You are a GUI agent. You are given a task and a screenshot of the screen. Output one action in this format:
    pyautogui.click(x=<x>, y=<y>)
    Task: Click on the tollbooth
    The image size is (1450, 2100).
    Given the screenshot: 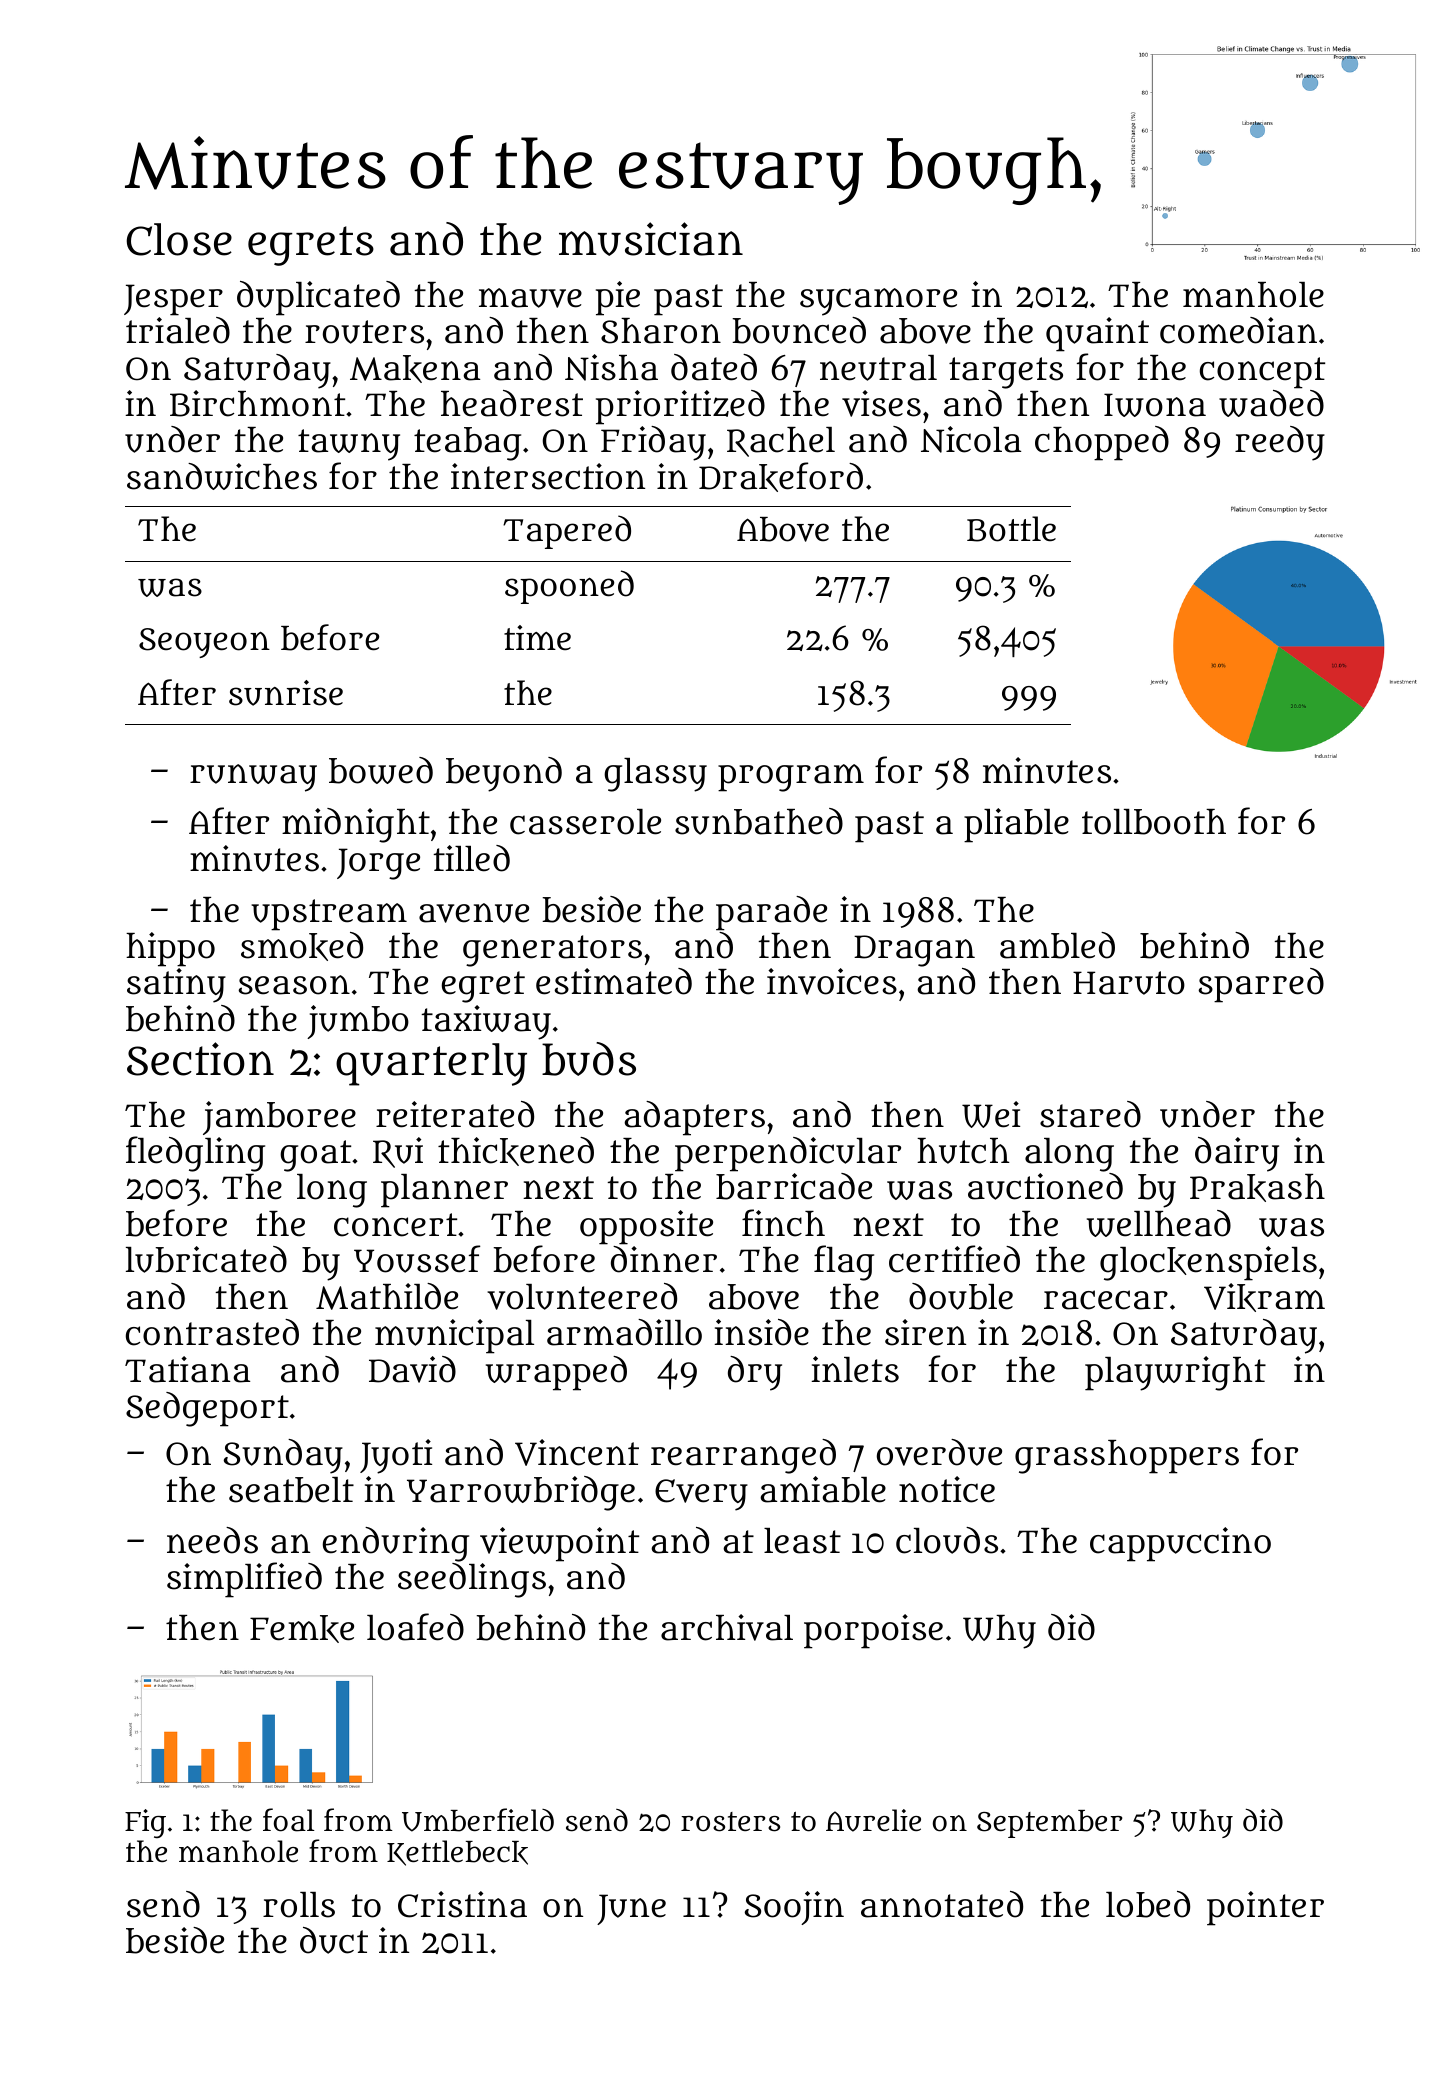 What is the action you would take?
    pyautogui.click(x=1154, y=822)
